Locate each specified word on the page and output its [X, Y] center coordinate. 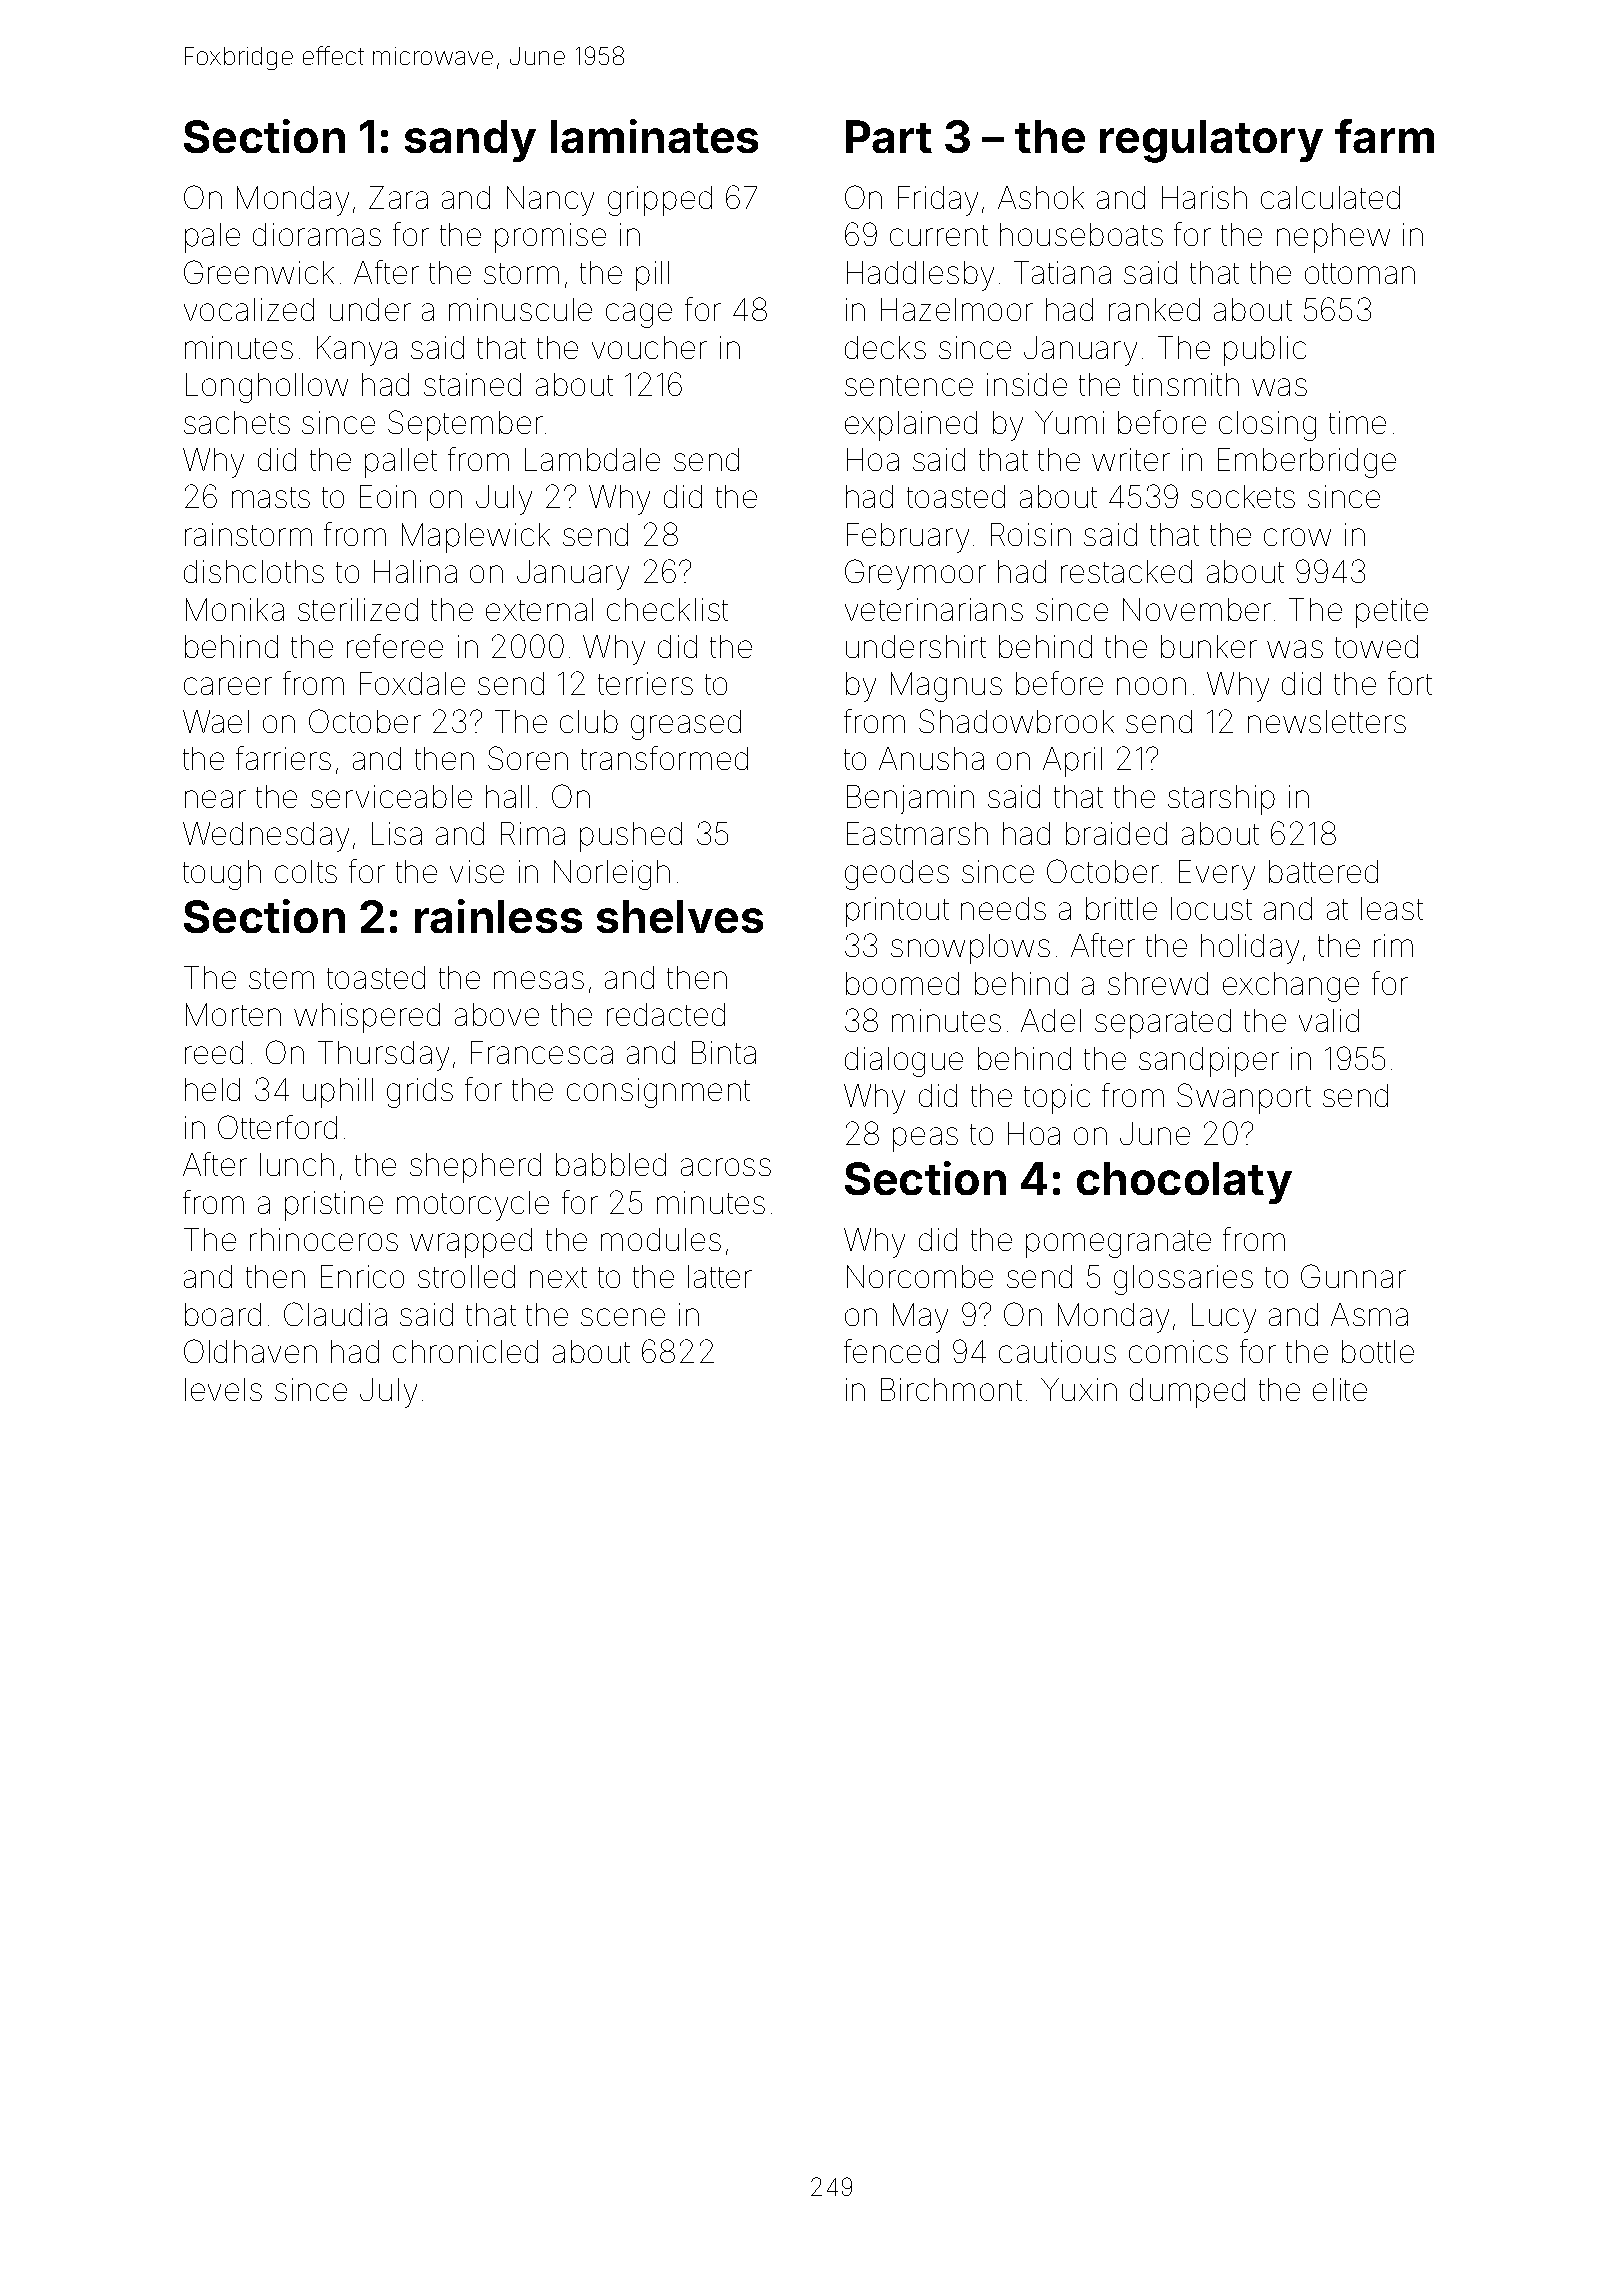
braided [1116, 833]
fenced [891, 1351]
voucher [649, 347]
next [558, 1277]
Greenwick [259, 272]
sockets [1243, 496]
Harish [1204, 197]
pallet [401, 463]
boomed [902, 983]
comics [1178, 1351]
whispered [367, 1018]
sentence [909, 385]
